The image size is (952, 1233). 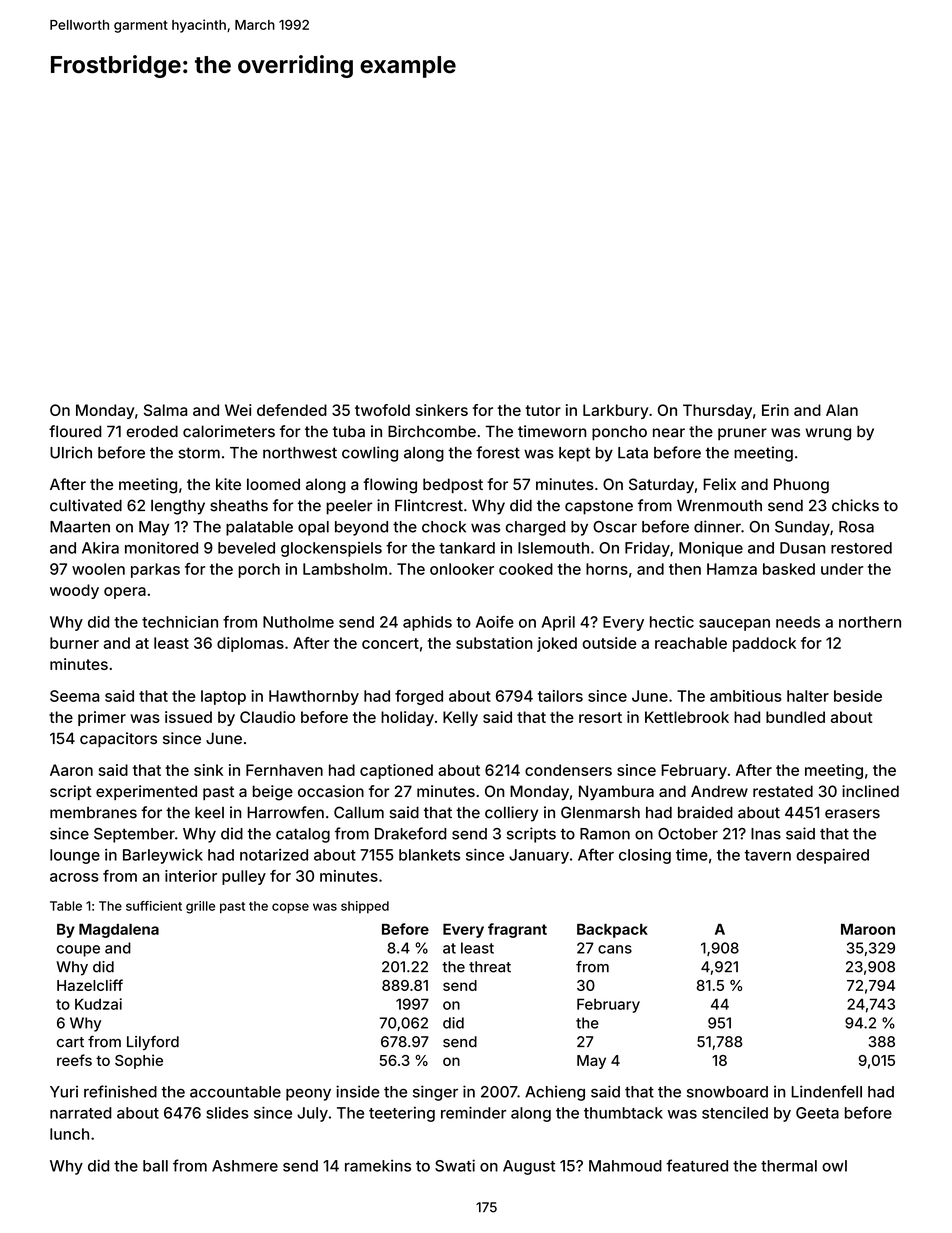 What do you see at coordinates (616, 411) in the document?
I see `Larkbury` at bounding box center [616, 411].
